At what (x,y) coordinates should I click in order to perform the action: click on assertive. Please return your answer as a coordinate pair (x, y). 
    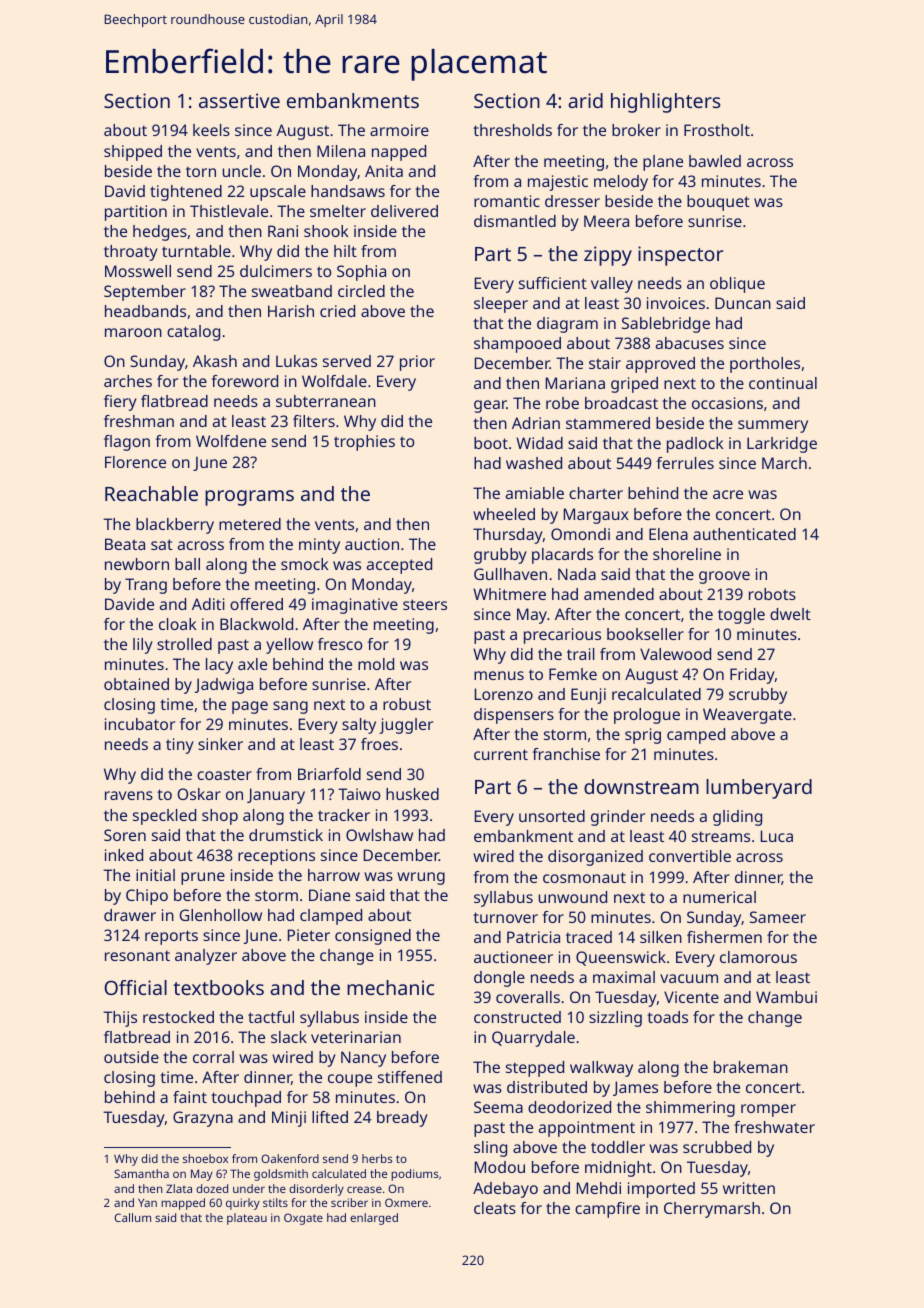
    Looking at the image, I should click on (239, 100).
